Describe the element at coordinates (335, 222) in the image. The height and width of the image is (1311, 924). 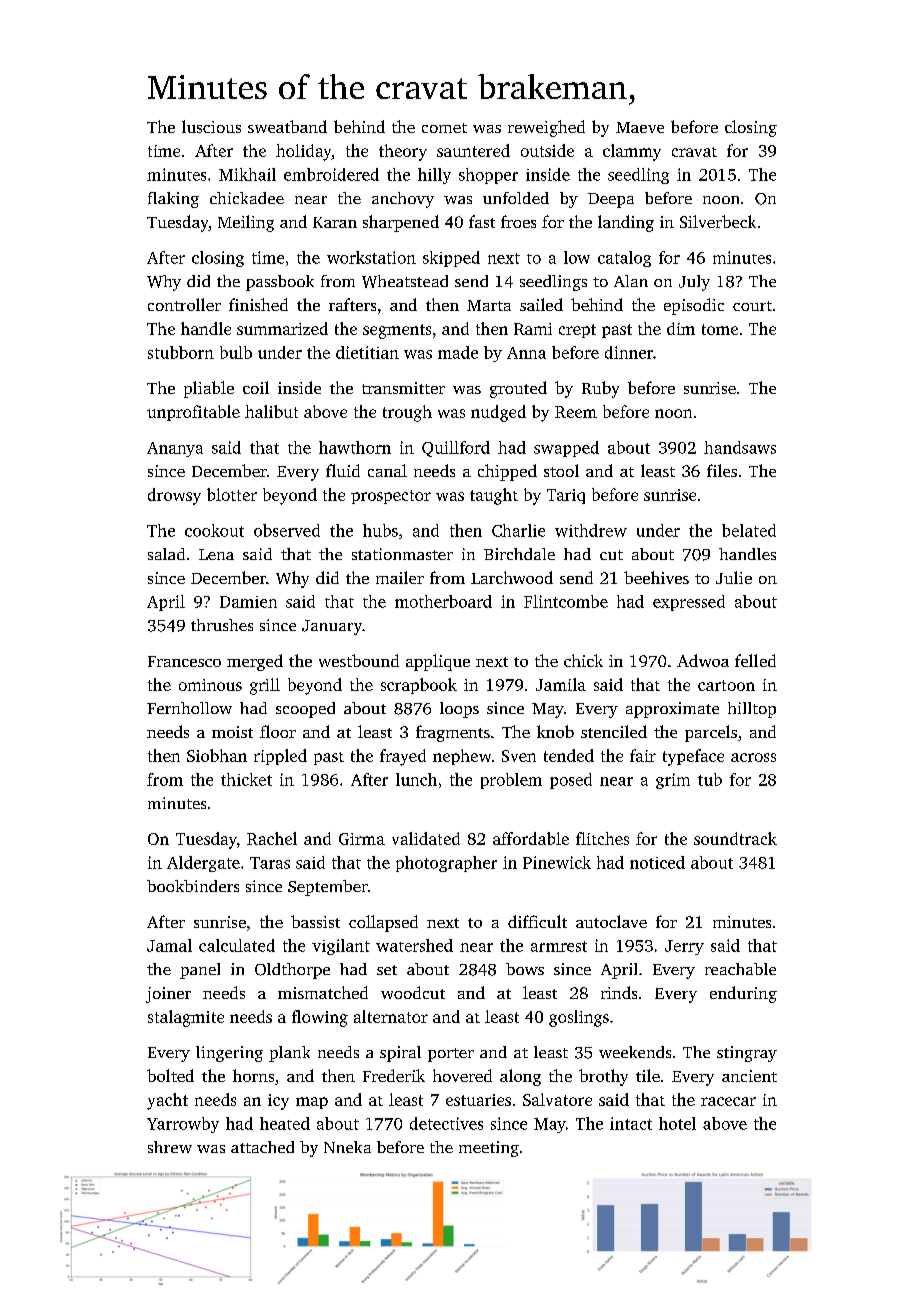
I see `Karan` at that location.
